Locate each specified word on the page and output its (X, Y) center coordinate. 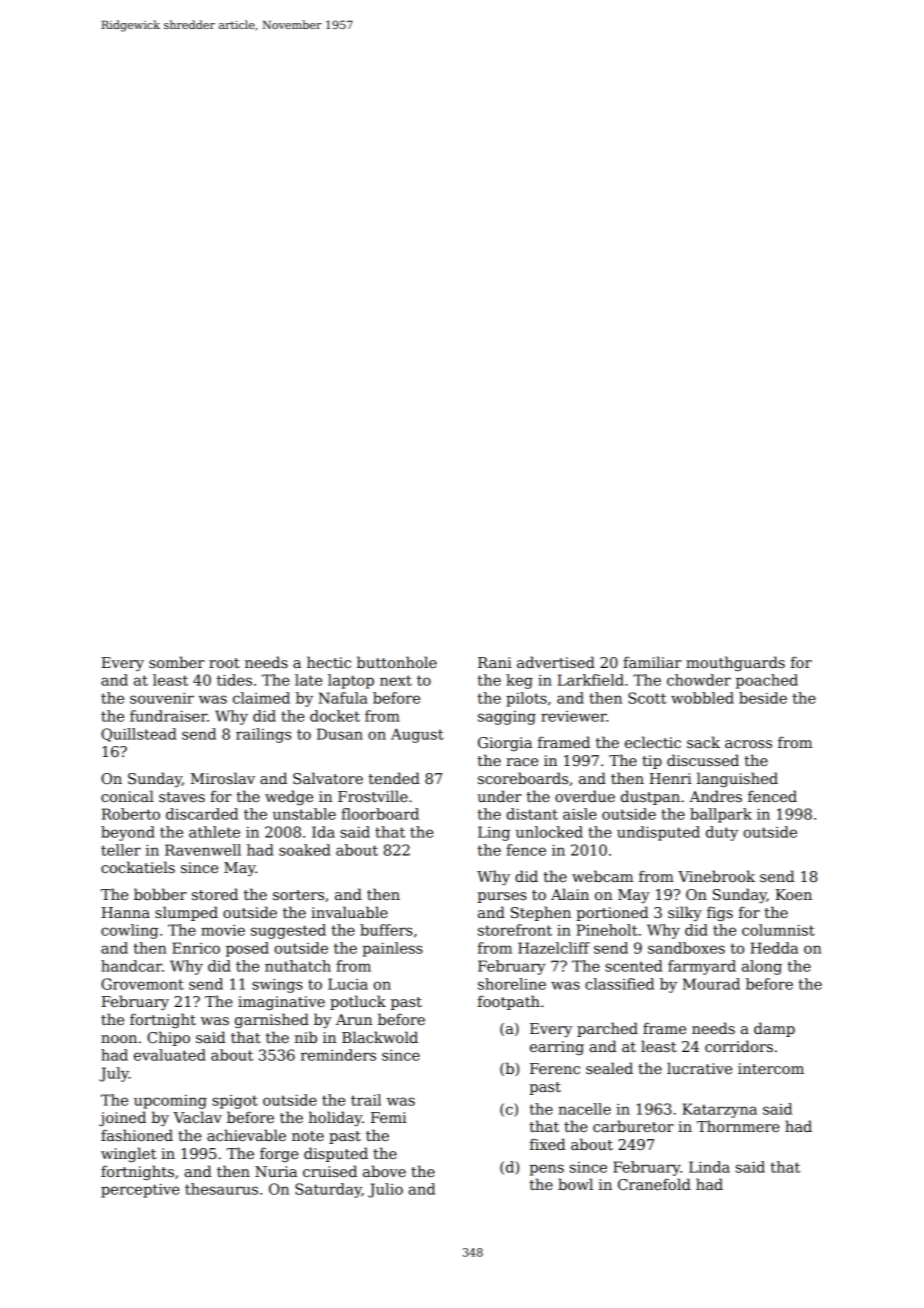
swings (277, 986)
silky (685, 913)
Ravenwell (203, 850)
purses (502, 897)
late (308, 680)
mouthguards (735, 663)
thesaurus (221, 1189)
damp (774, 1029)
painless (392, 949)
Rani (495, 662)
